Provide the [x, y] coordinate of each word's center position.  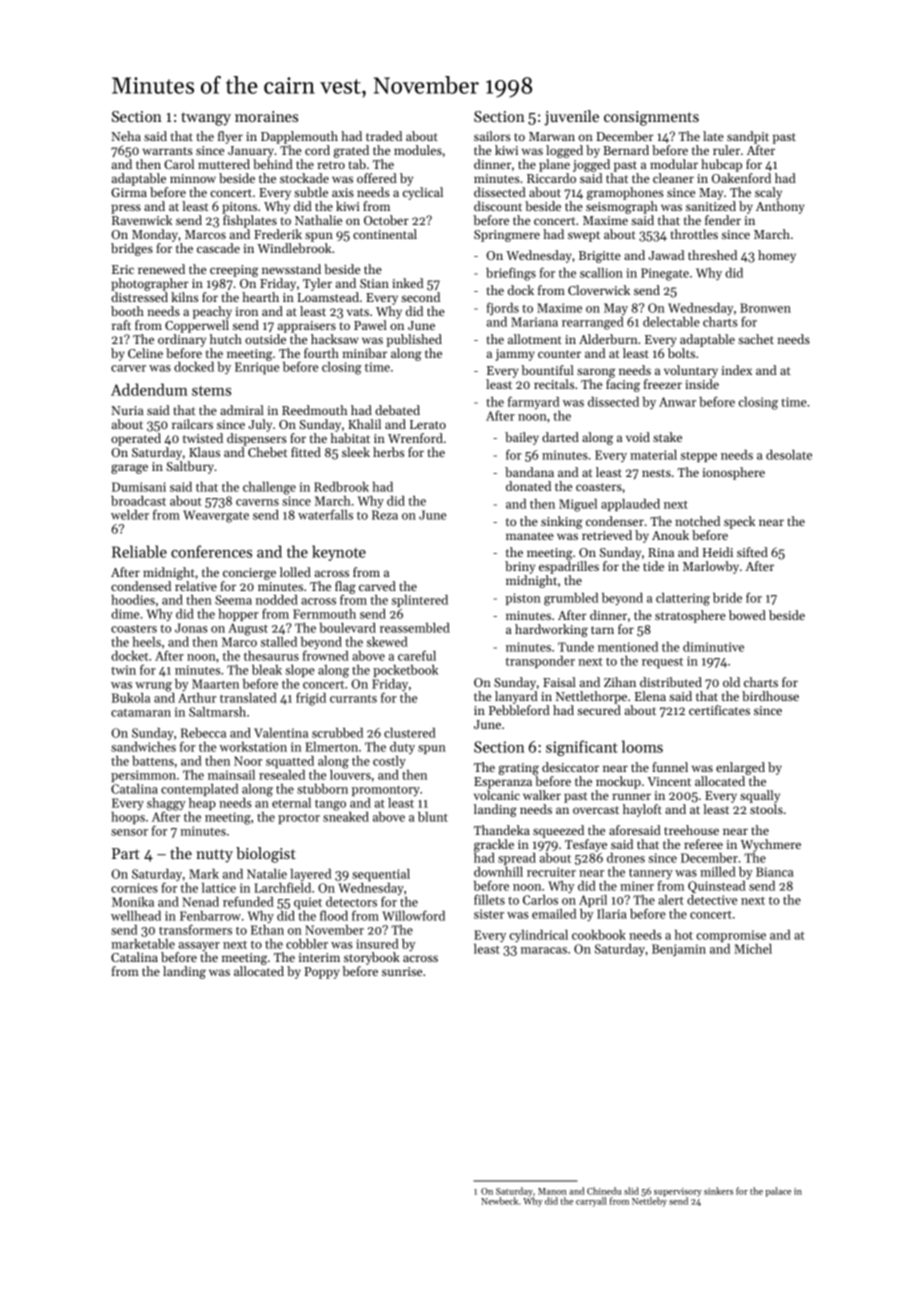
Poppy [321, 973]
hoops [128, 818]
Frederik [278, 234]
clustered [410, 733]
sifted [752, 552]
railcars [192, 424]
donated [528, 486]
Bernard [626, 150]
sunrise [402, 971]
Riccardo [551, 178]
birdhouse [770, 696]
